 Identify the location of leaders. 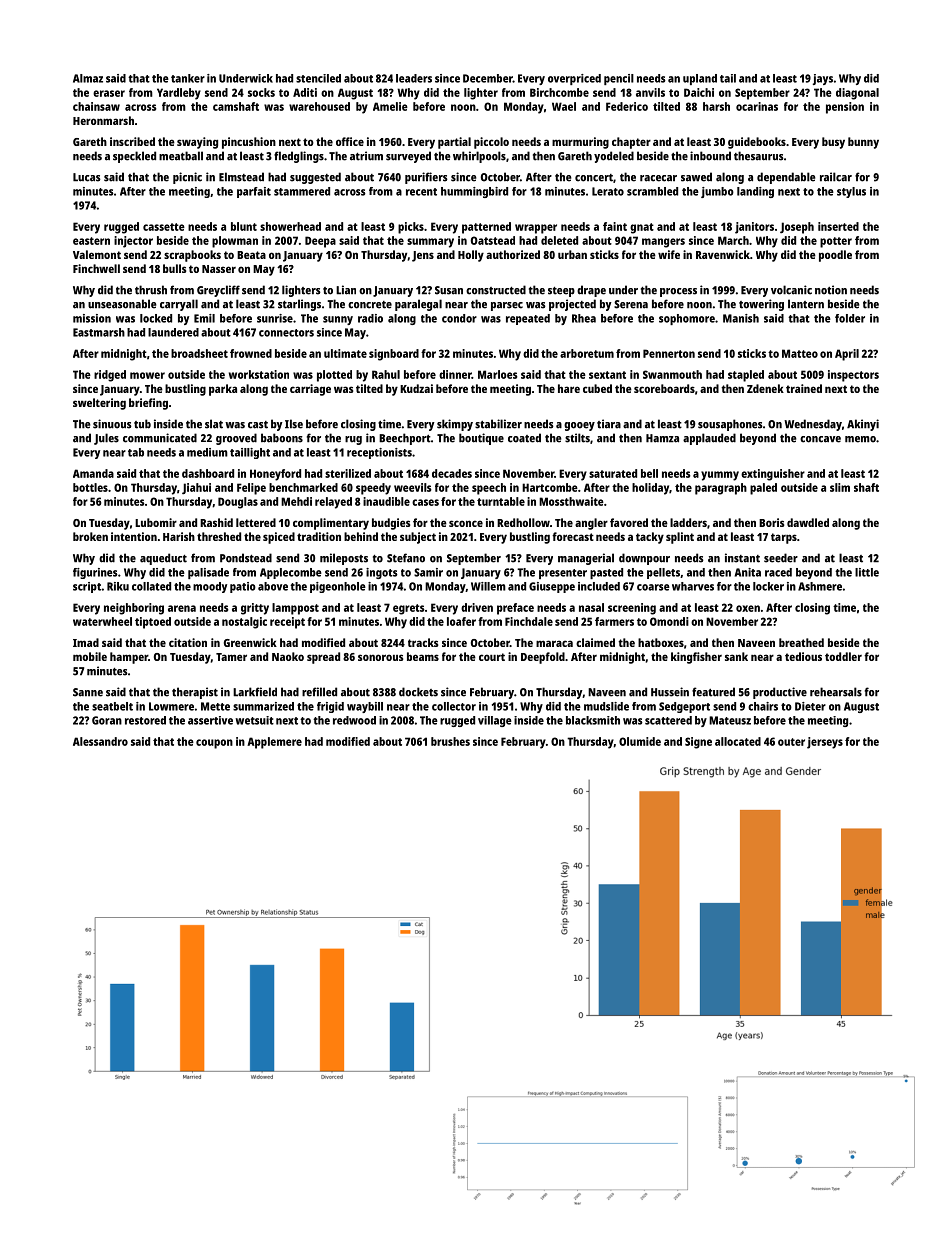
(414, 78).
